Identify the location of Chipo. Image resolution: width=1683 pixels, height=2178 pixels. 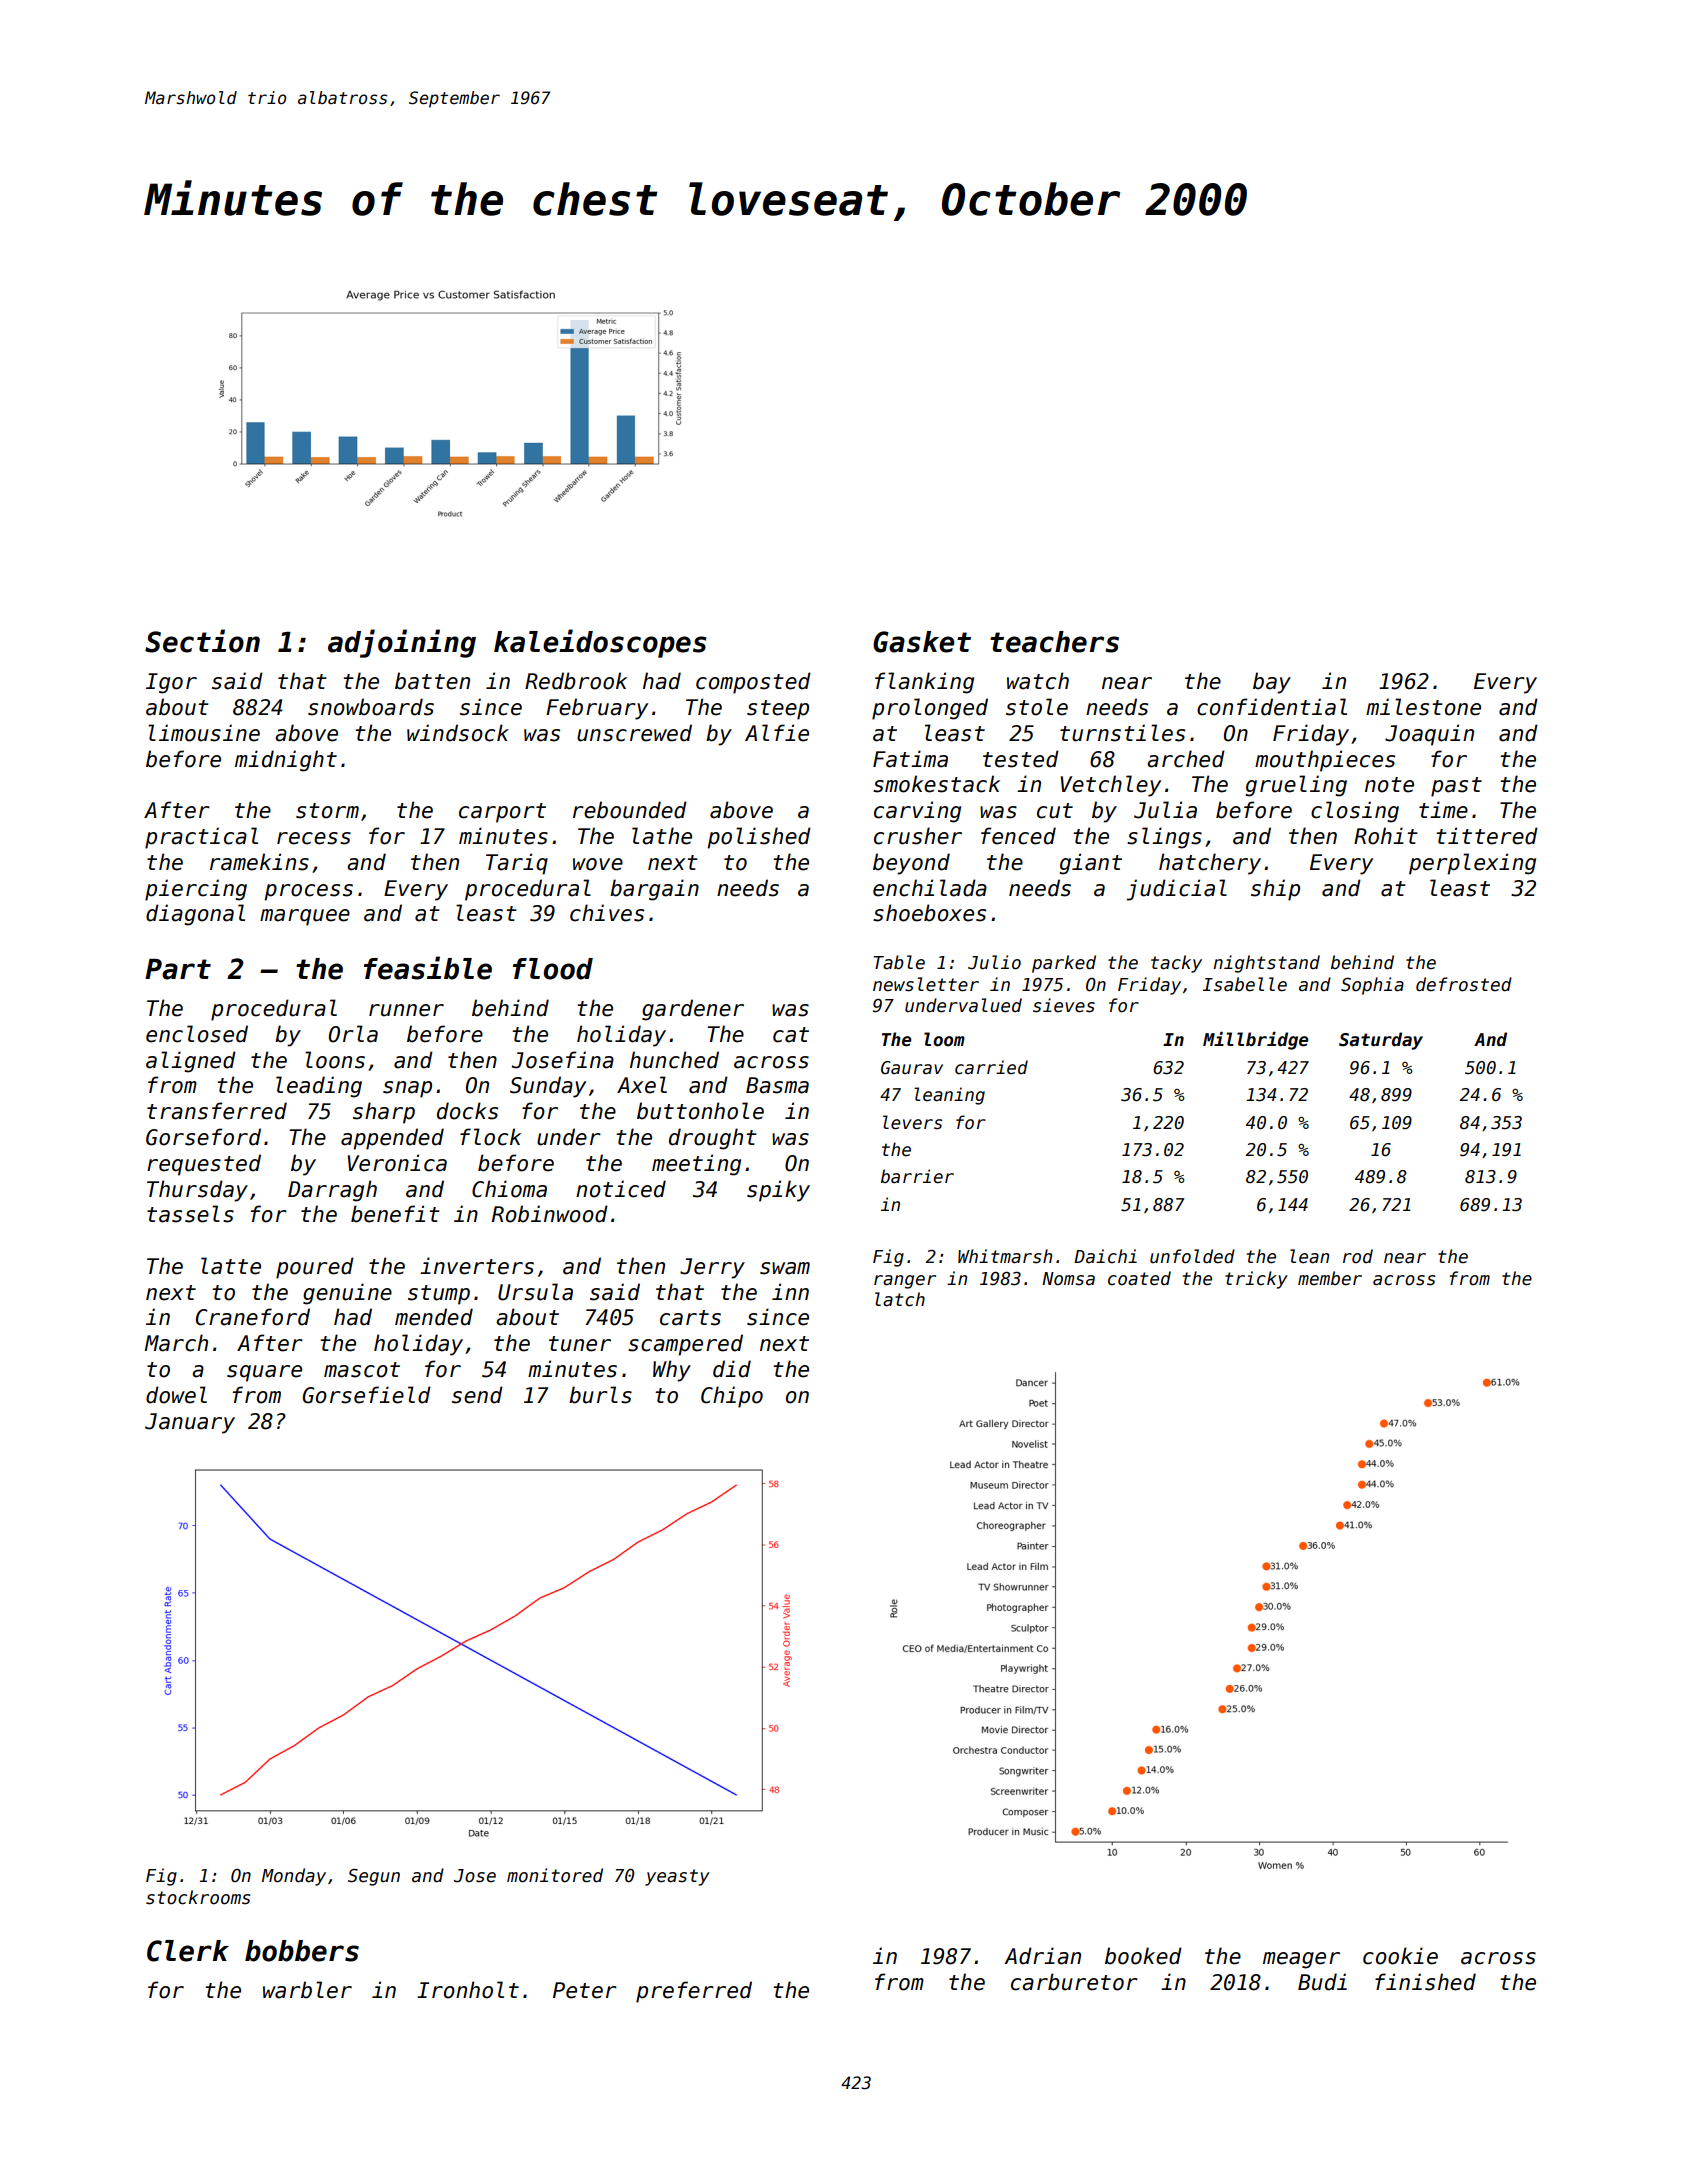
(732, 1397).
